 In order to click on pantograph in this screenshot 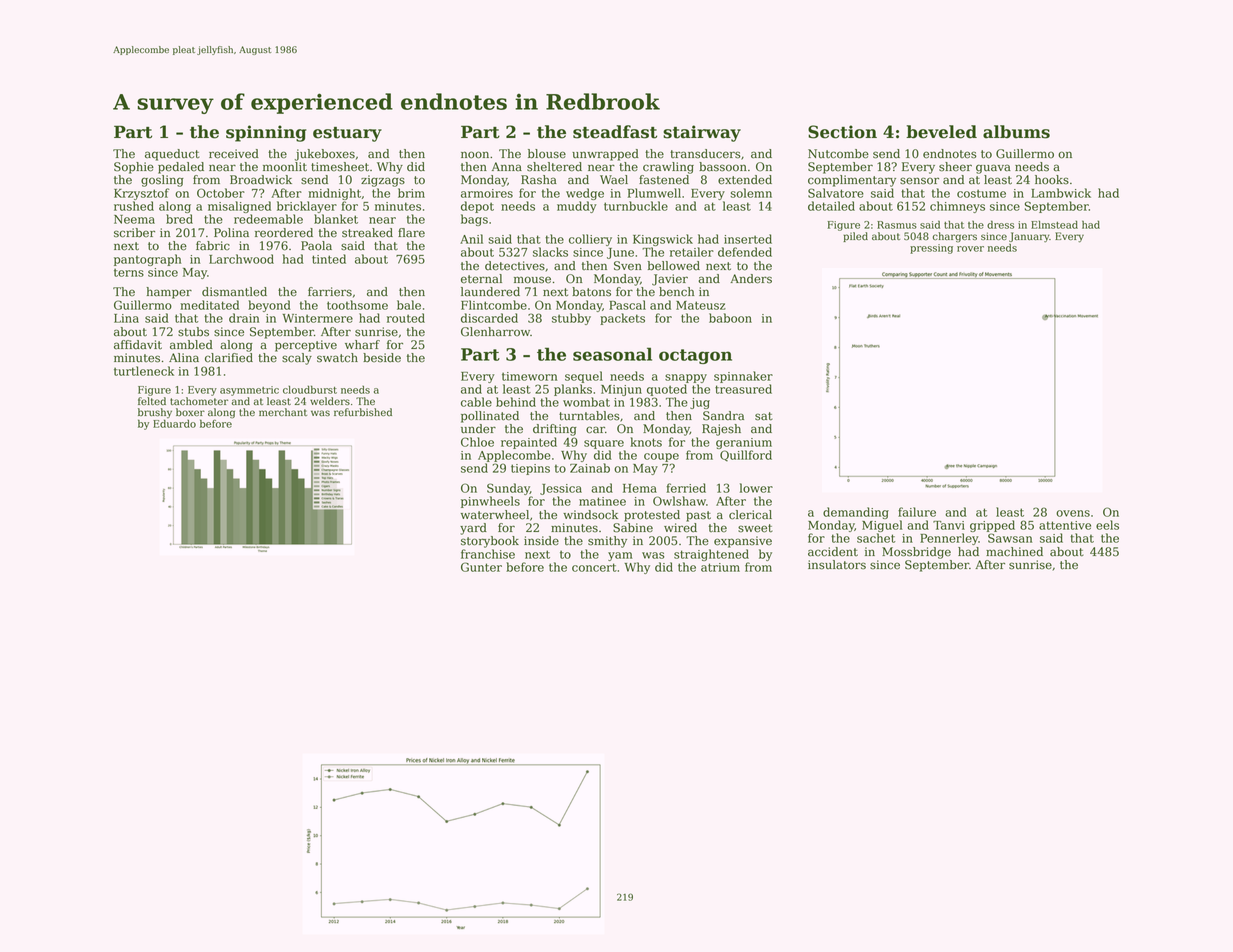, I will do `click(147, 260)`.
